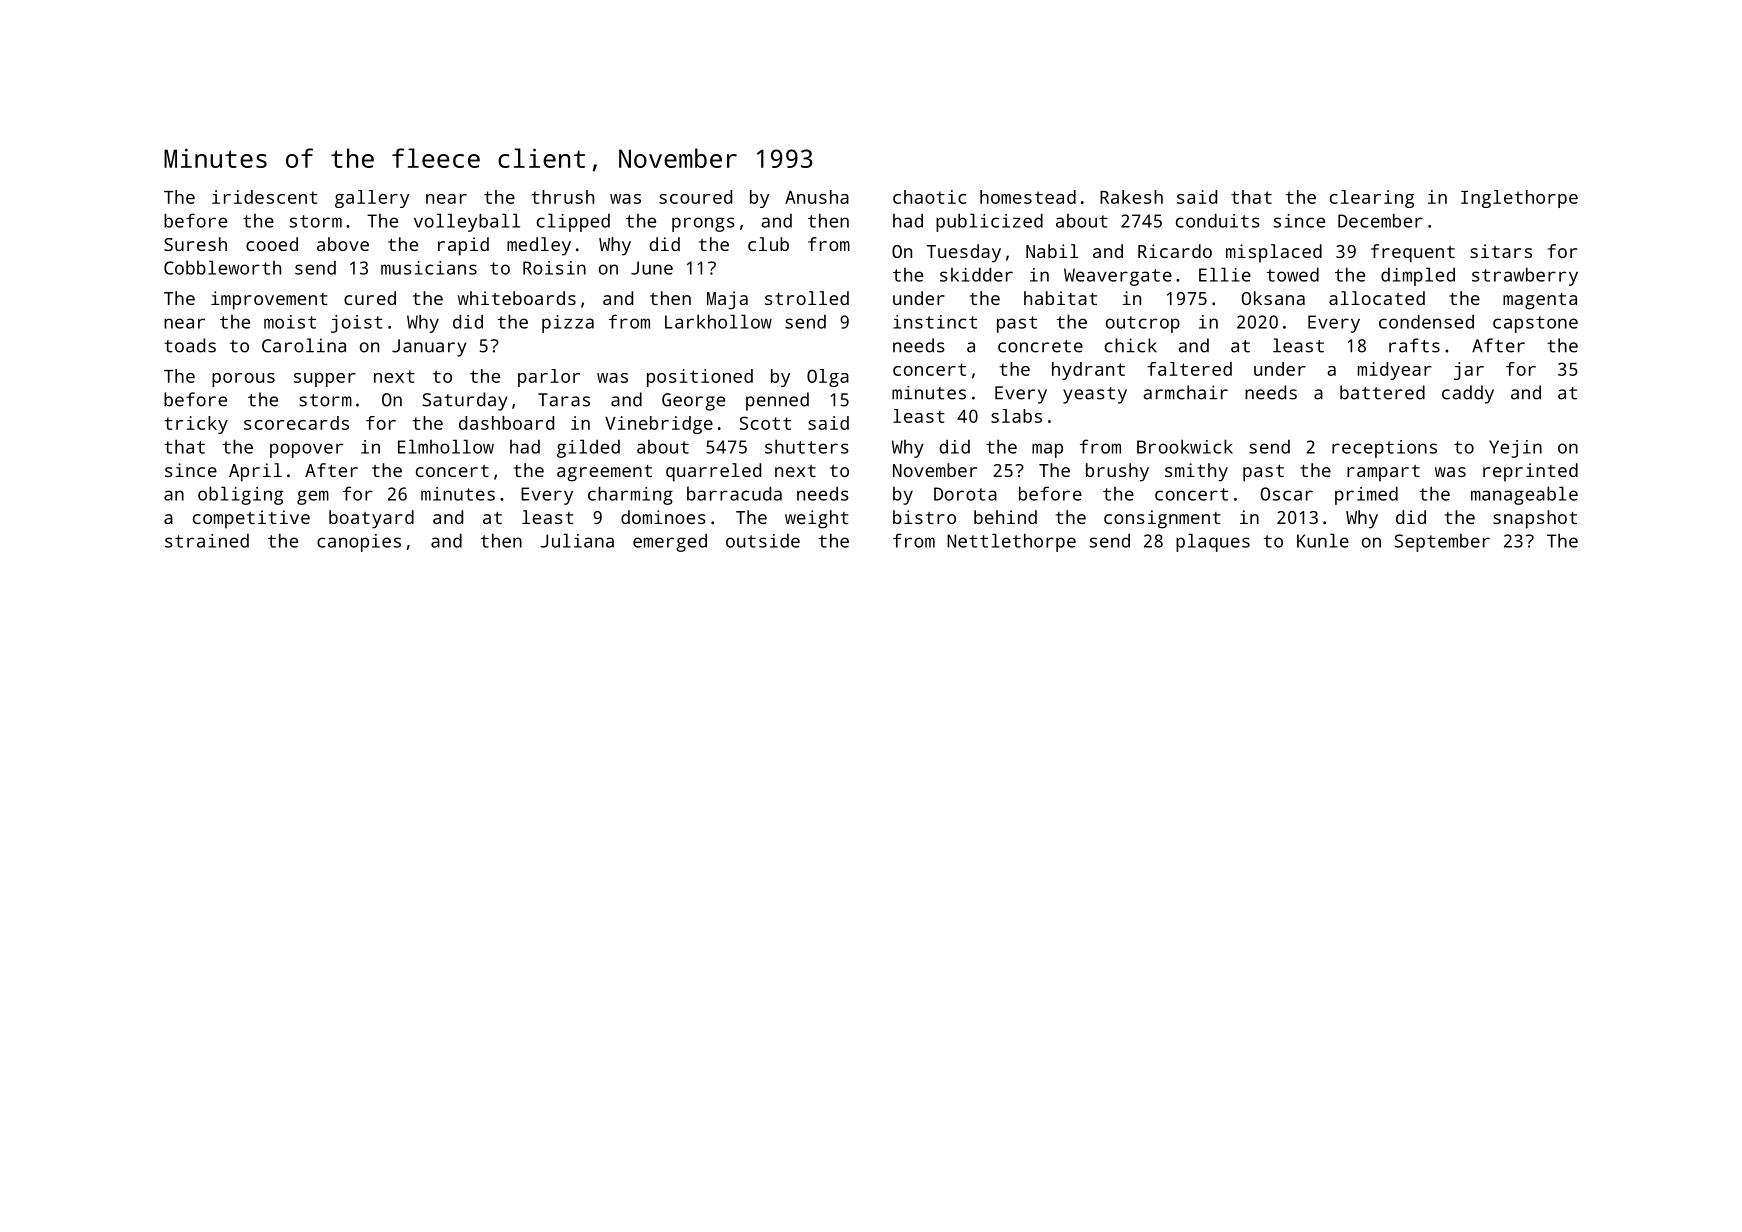  I want to click on skidder, so click(976, 274).
